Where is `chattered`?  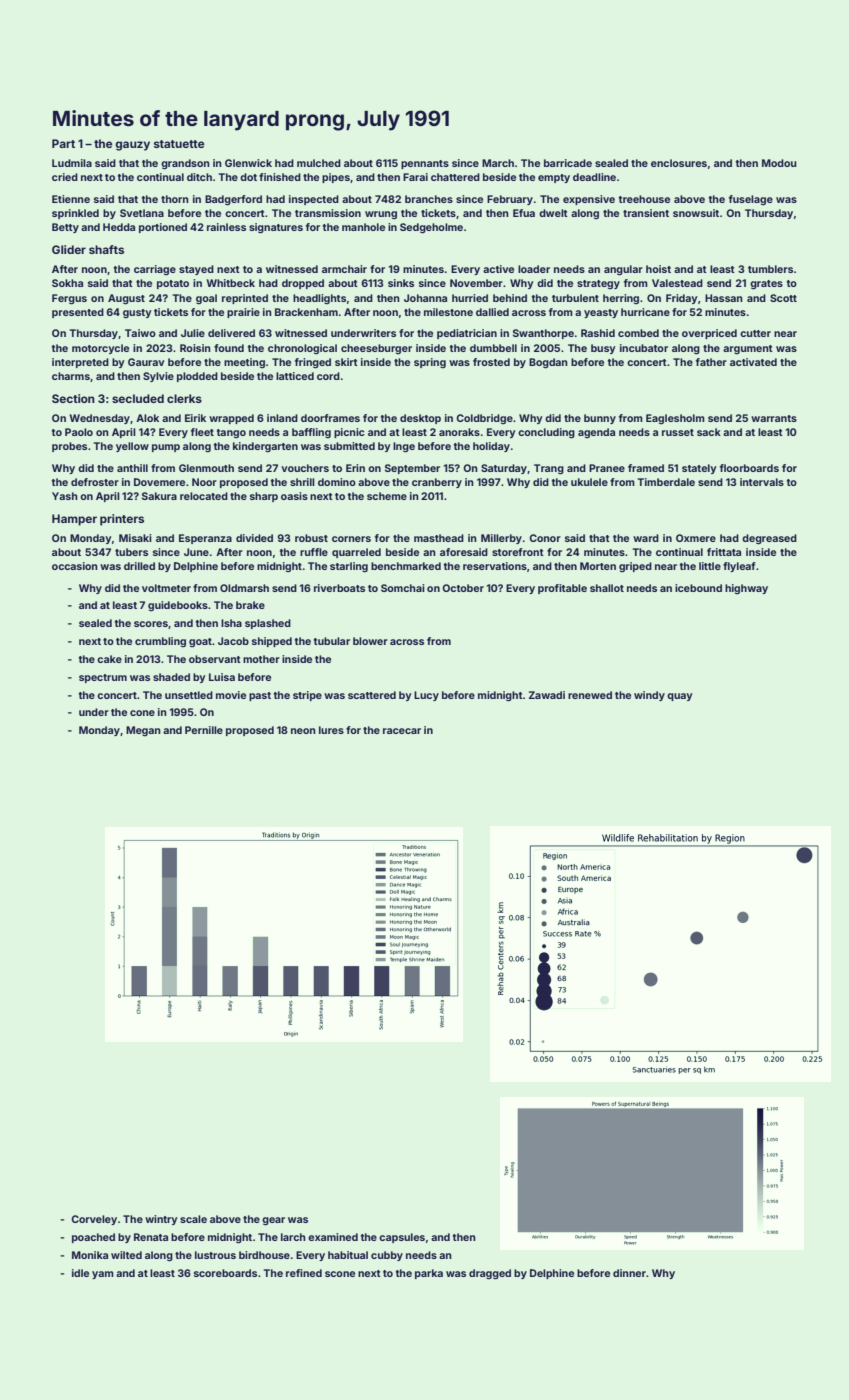
chattered is located at coordinates (455, 177).
